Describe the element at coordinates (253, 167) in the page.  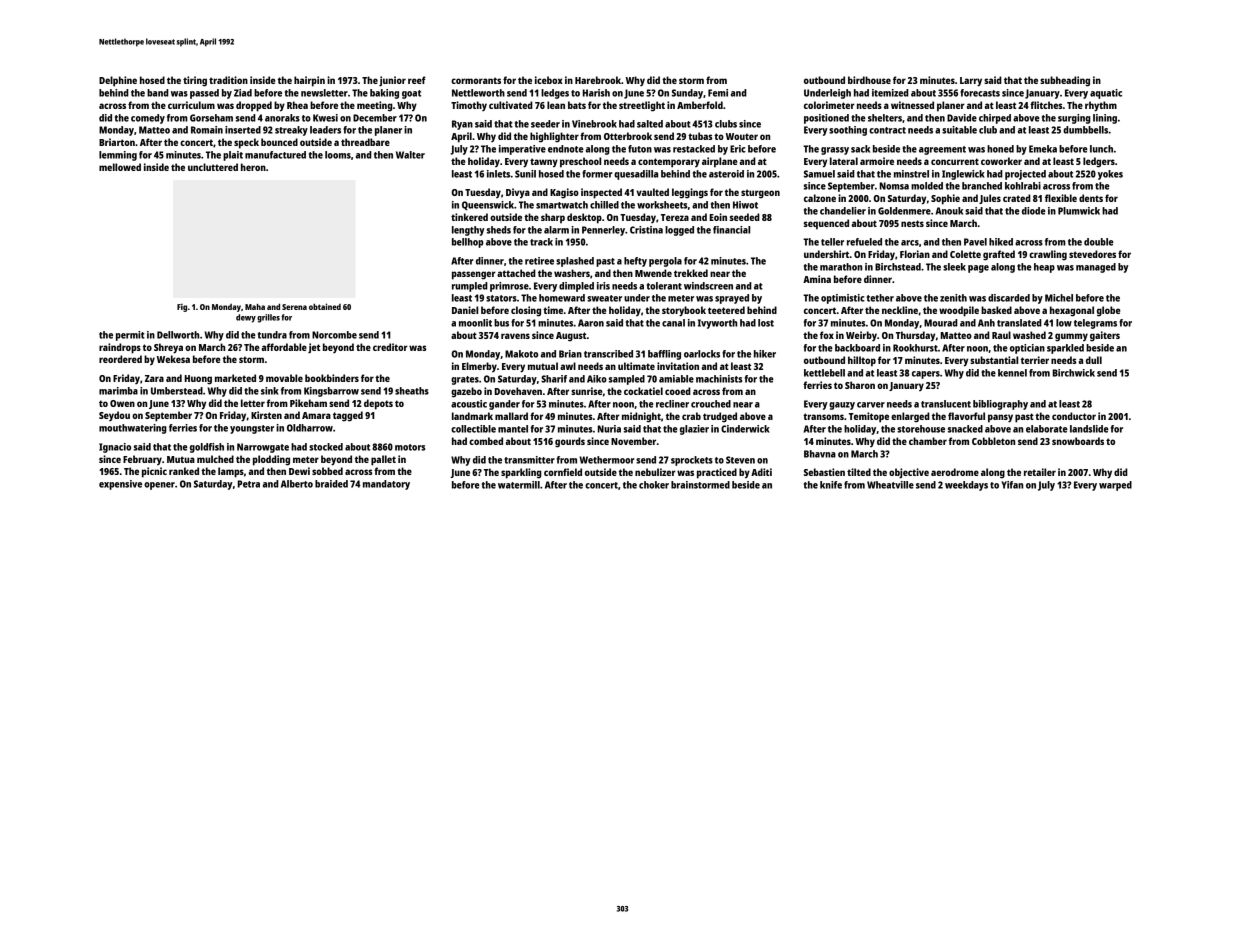
I see `heron` at that location.
